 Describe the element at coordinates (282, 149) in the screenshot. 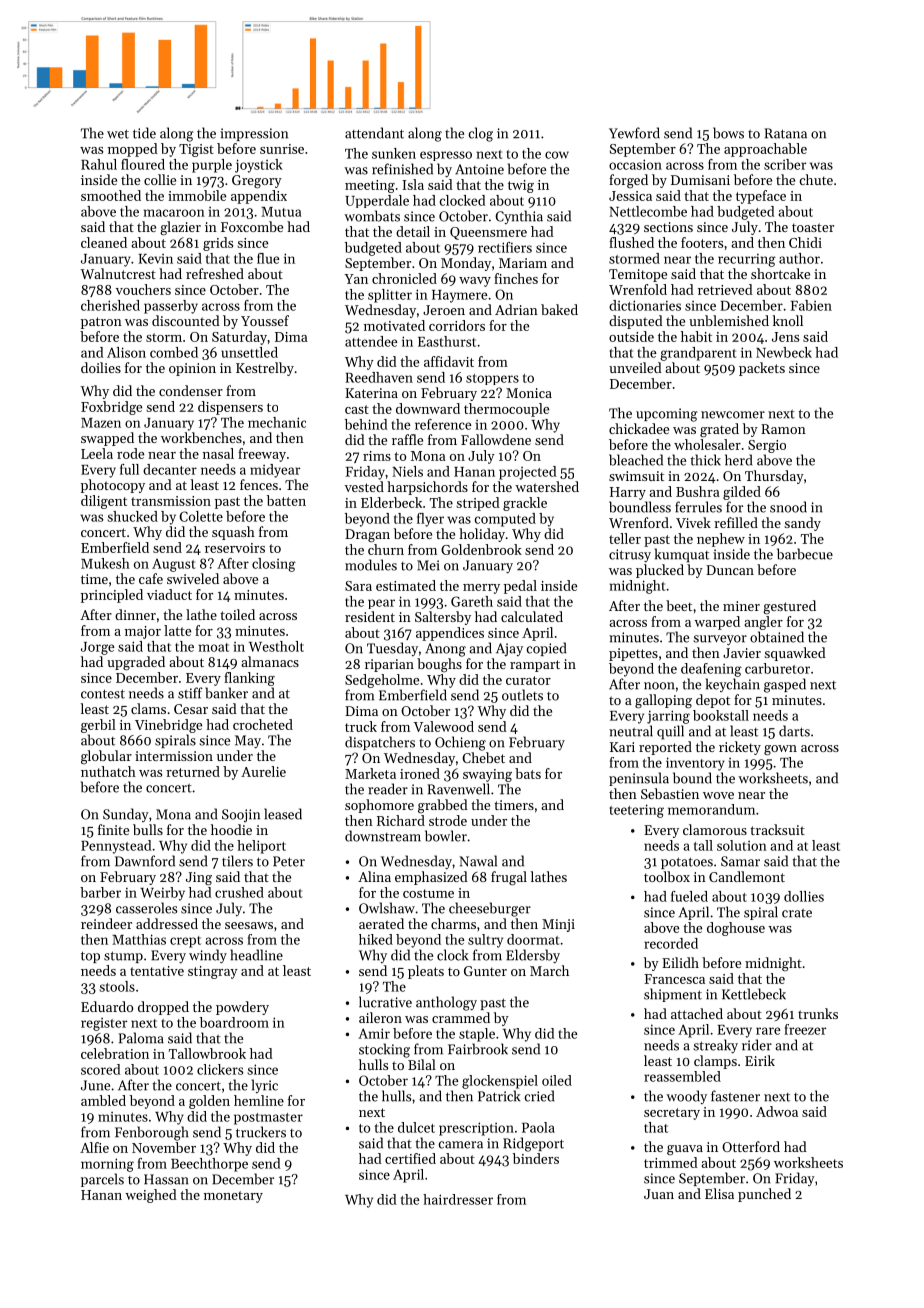

I see `sunrise` at that location.
